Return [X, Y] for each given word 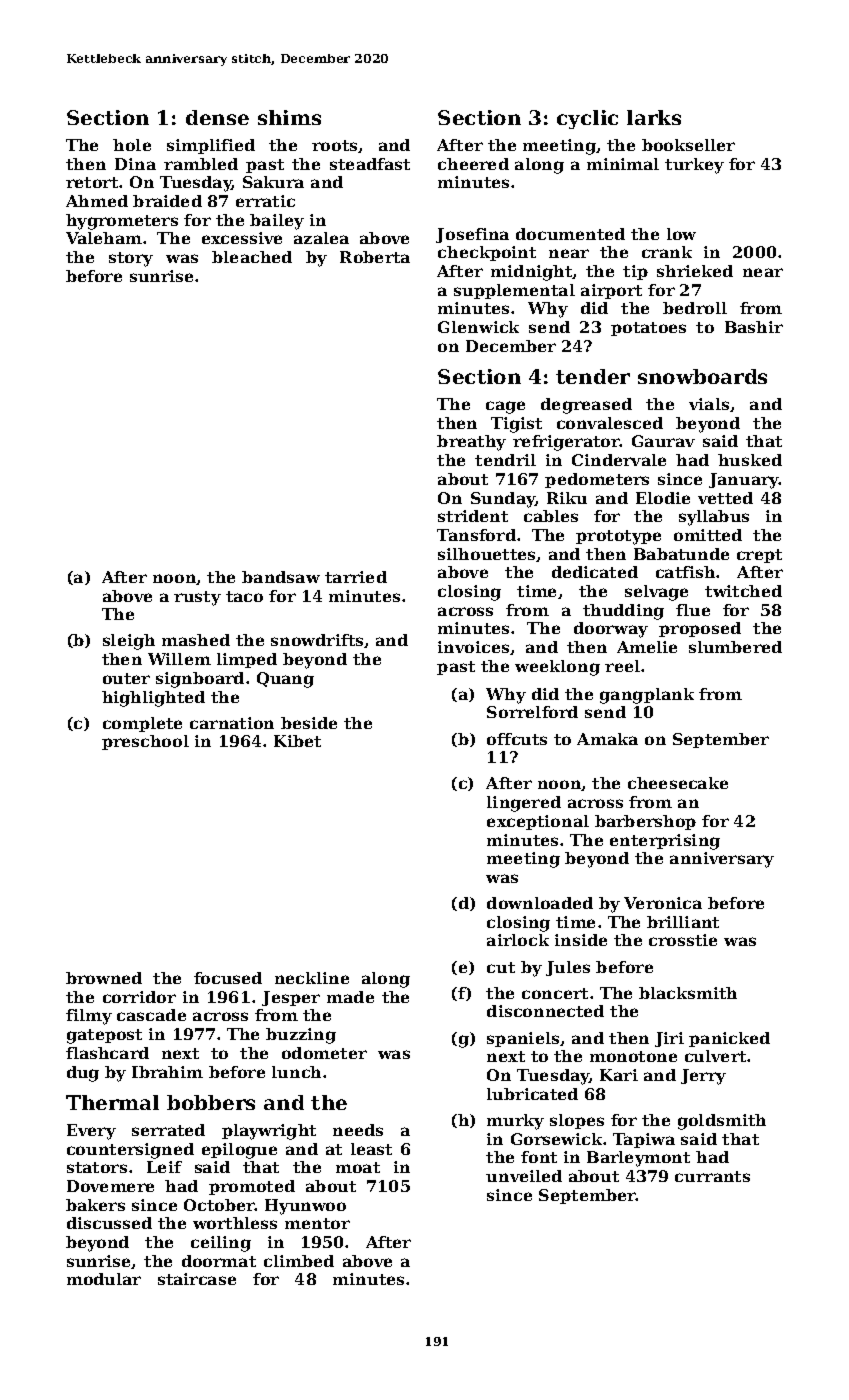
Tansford [476, 535]
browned [104, 978]
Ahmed [97, 201]
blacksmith [688, 993]
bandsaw [281, 577]
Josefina [472, 235]
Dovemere [110, 1186]
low [681, 234]
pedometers [597, 480]
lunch [296, 1072]
